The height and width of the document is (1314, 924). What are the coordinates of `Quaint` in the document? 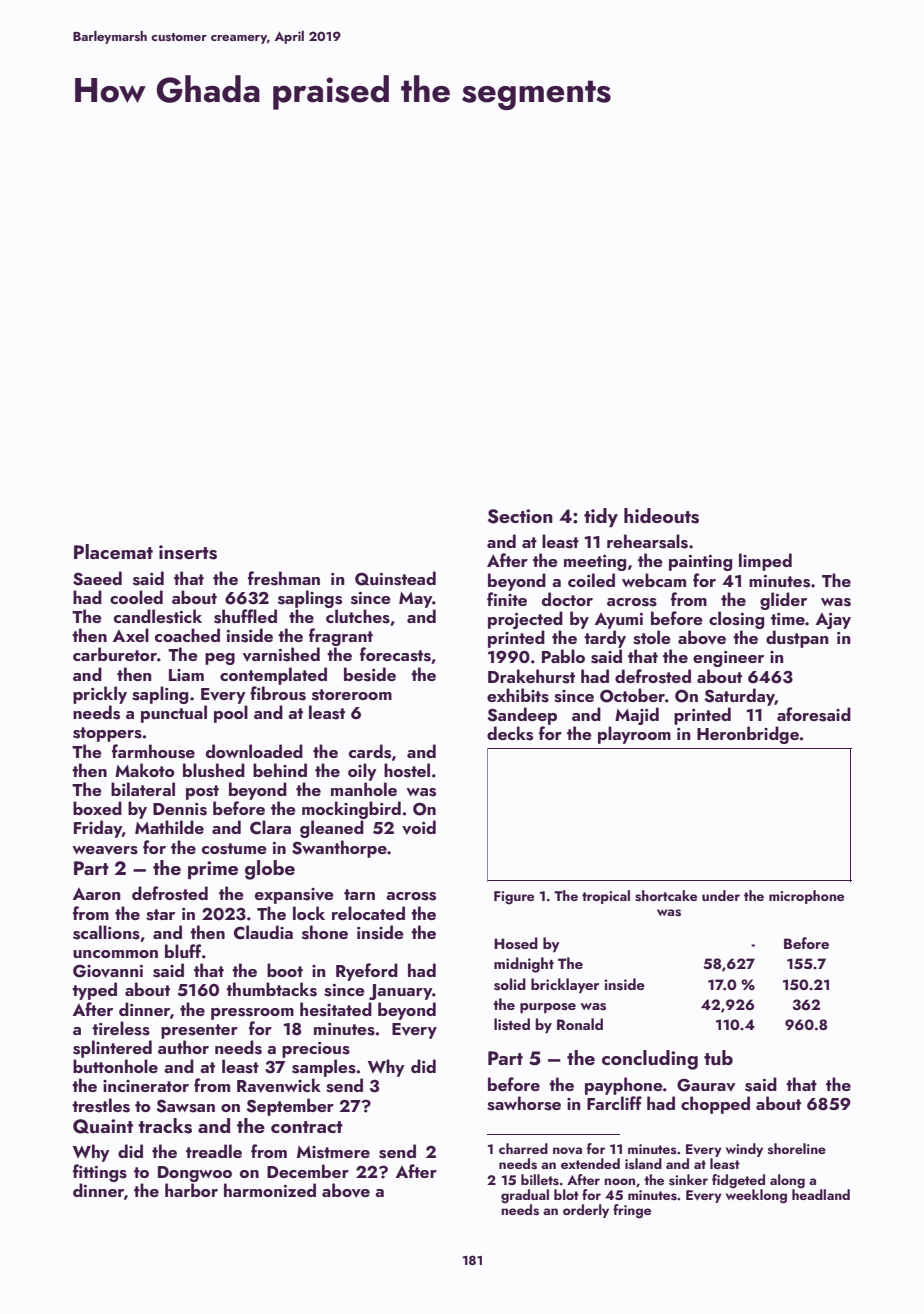 It's located at (103, 1126).
